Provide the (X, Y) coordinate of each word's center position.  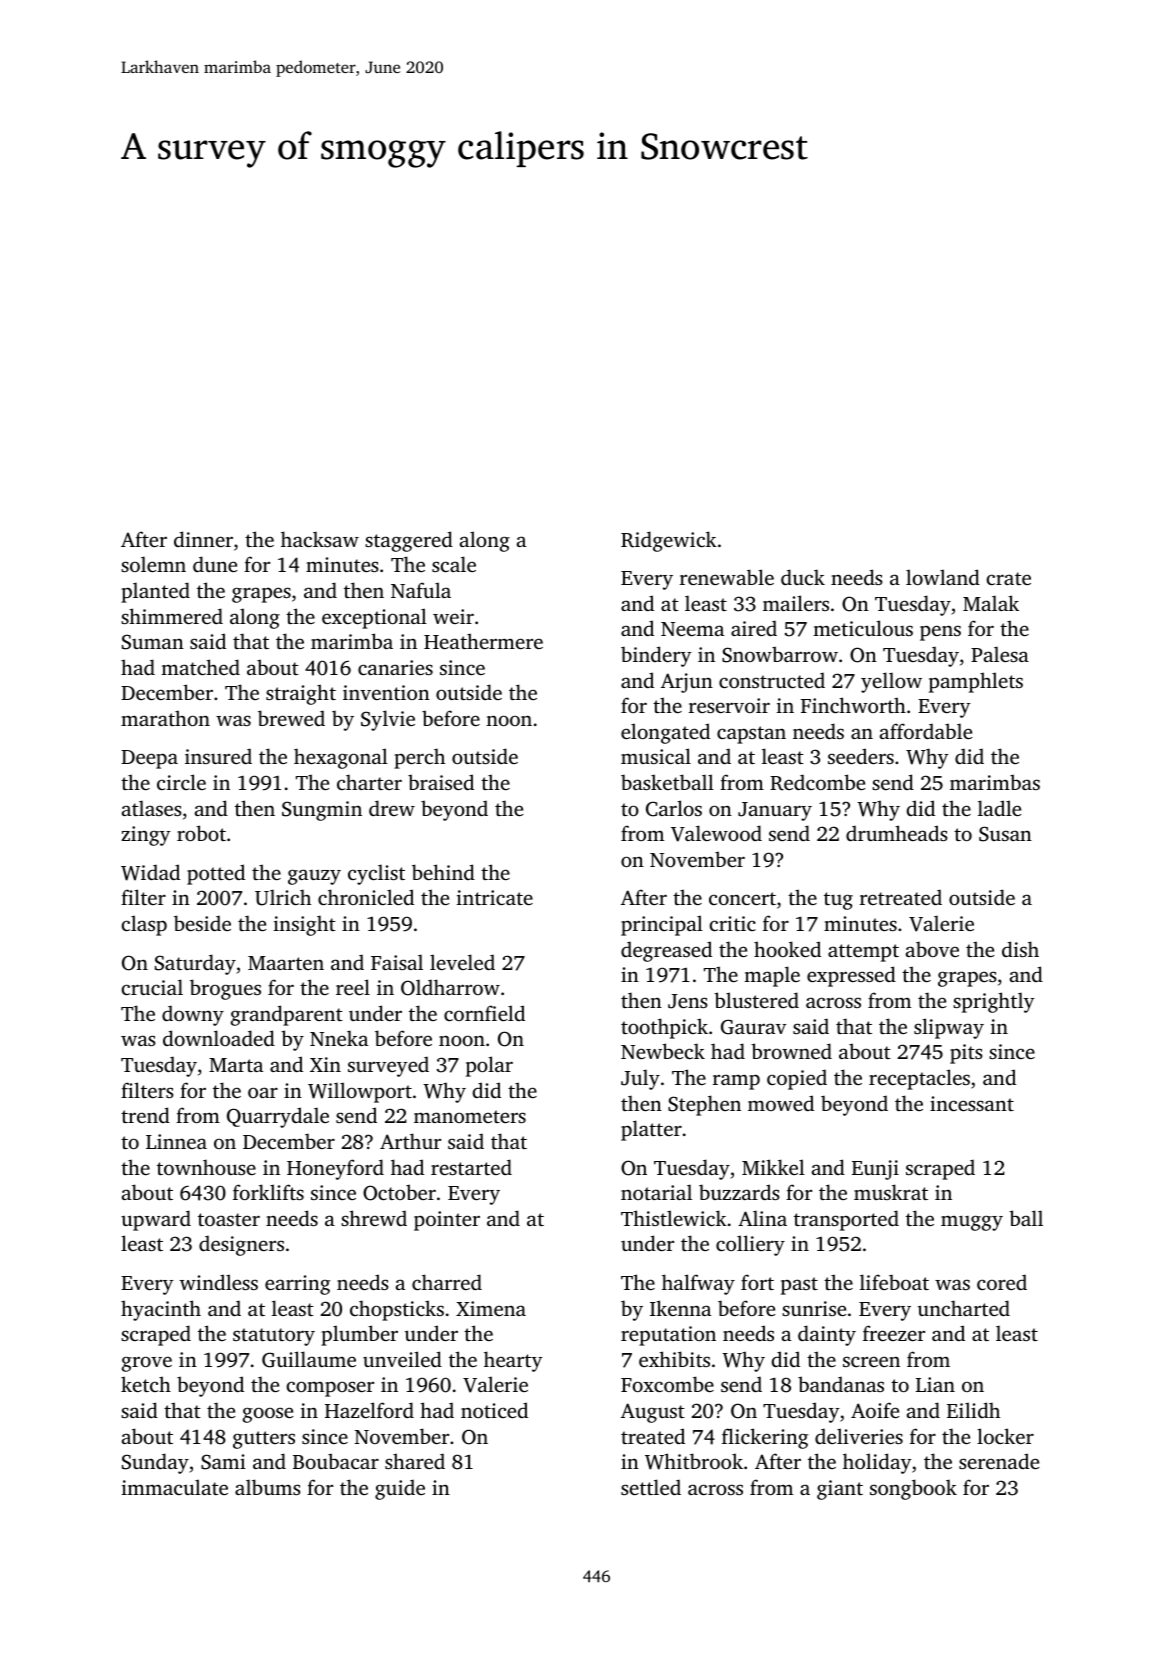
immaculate (175, 1487)
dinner (203, 539)
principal (662, 925)
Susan (1005, 834)
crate (1009, 578)
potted (216, 874)
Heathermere (483, 641)
